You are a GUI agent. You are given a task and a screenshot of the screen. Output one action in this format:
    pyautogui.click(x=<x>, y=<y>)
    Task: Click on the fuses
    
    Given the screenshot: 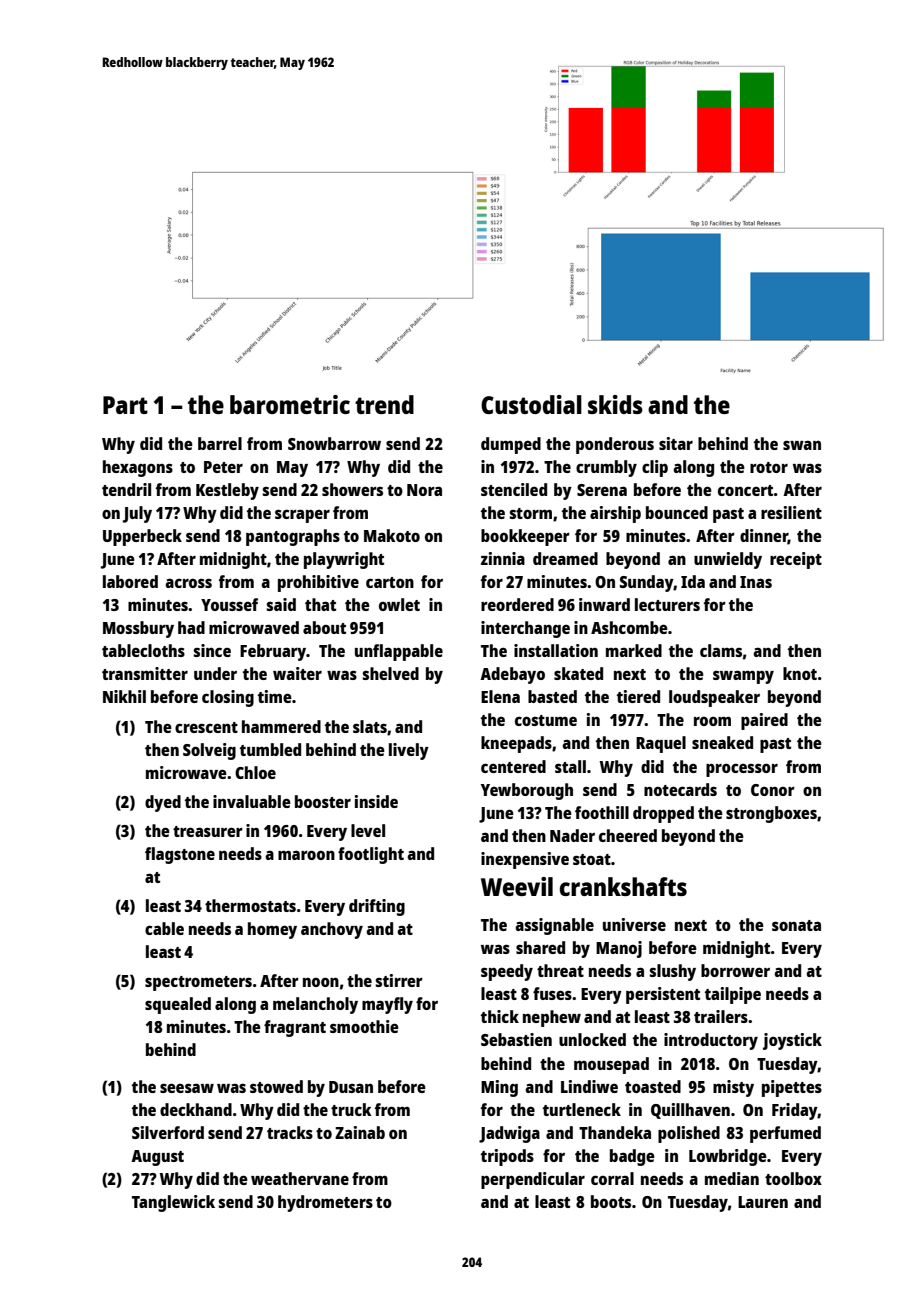 What is the action you would take?
    pyautogui.click(x=552, y=993)
